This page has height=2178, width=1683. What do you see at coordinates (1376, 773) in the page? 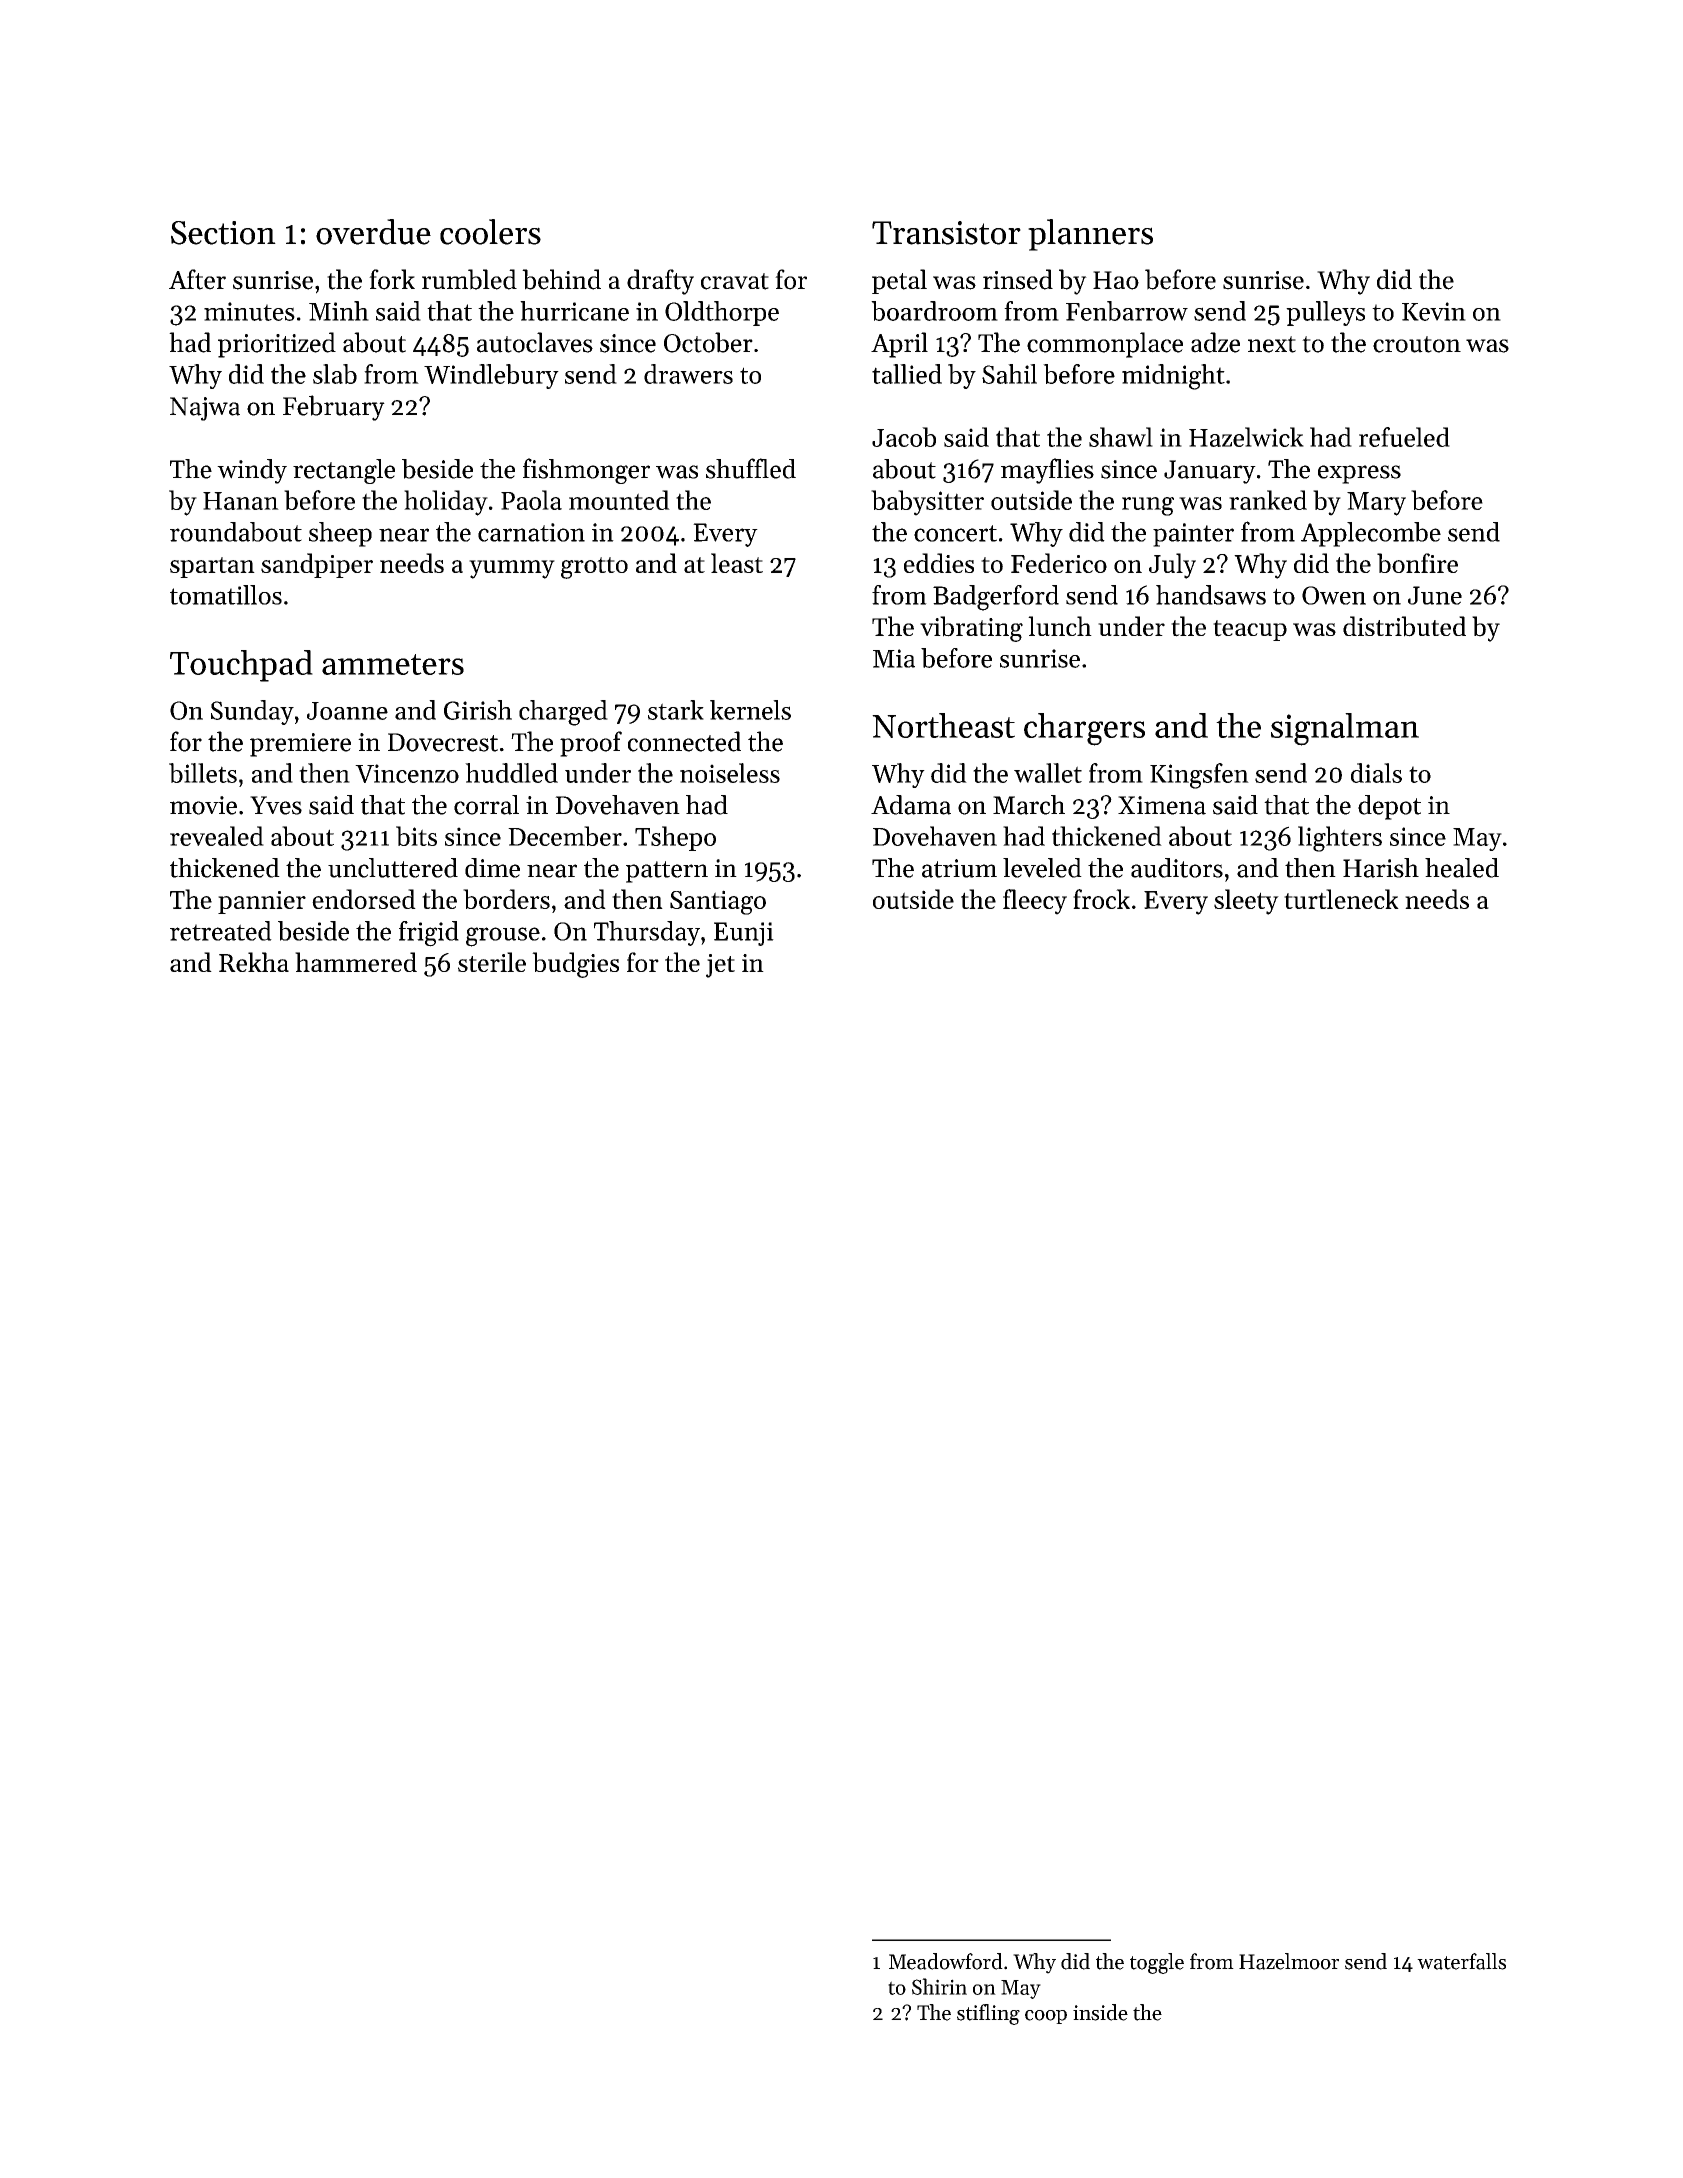
I see `dials` at bounding box center [1376, 773].
